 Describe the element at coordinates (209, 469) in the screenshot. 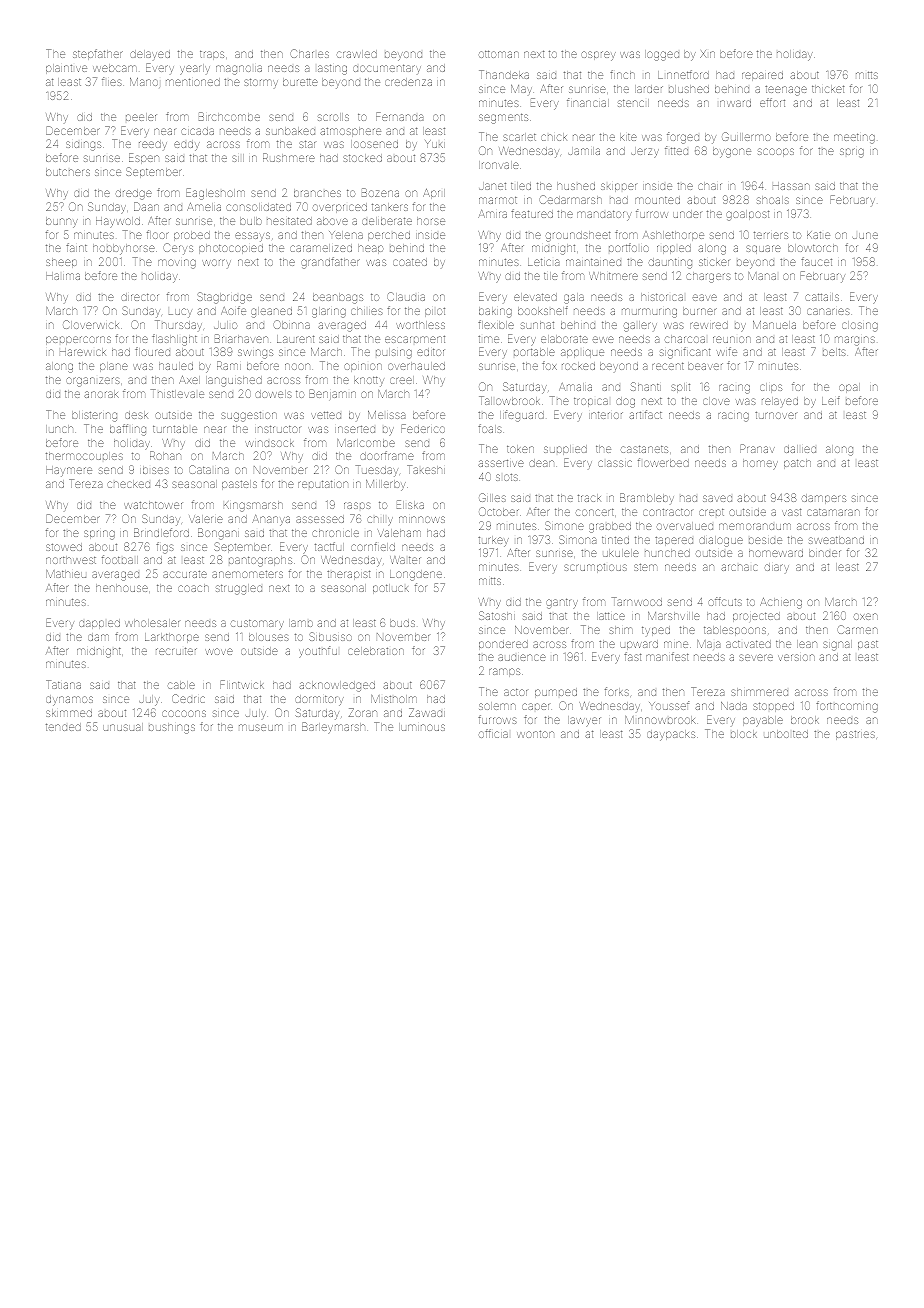

I see `Catalina` at that location.
